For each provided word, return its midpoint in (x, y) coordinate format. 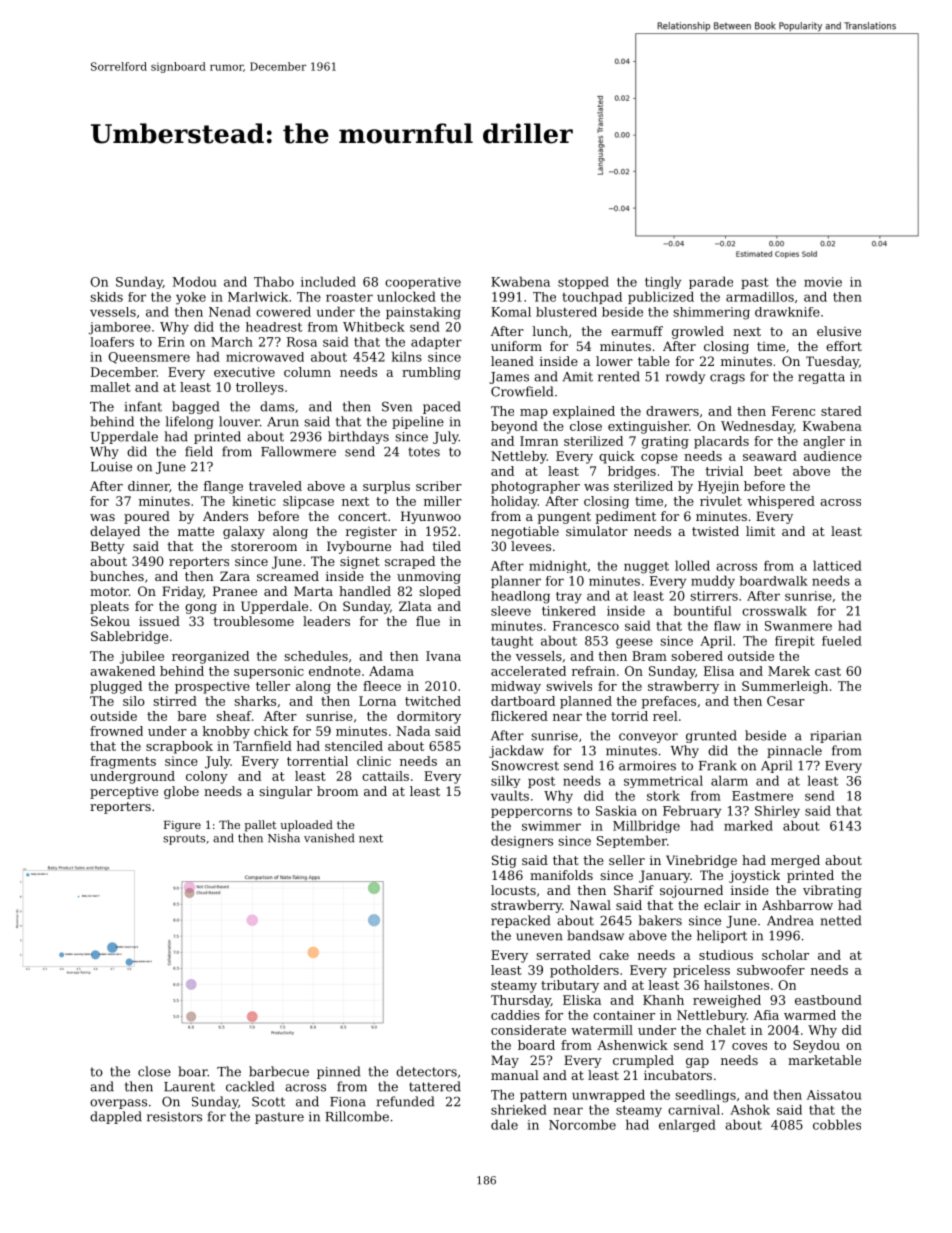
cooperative (423, 283)
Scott (268, 1101)
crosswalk (774, 611)
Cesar (786, 701)
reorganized (210, 657)
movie (823, 282)
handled (365, 591)
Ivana (443, 656)
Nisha (284, 838)
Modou (195, 281)
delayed (115, 532)
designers (522, 841)
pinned (338, 1072)
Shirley (777, 811)
